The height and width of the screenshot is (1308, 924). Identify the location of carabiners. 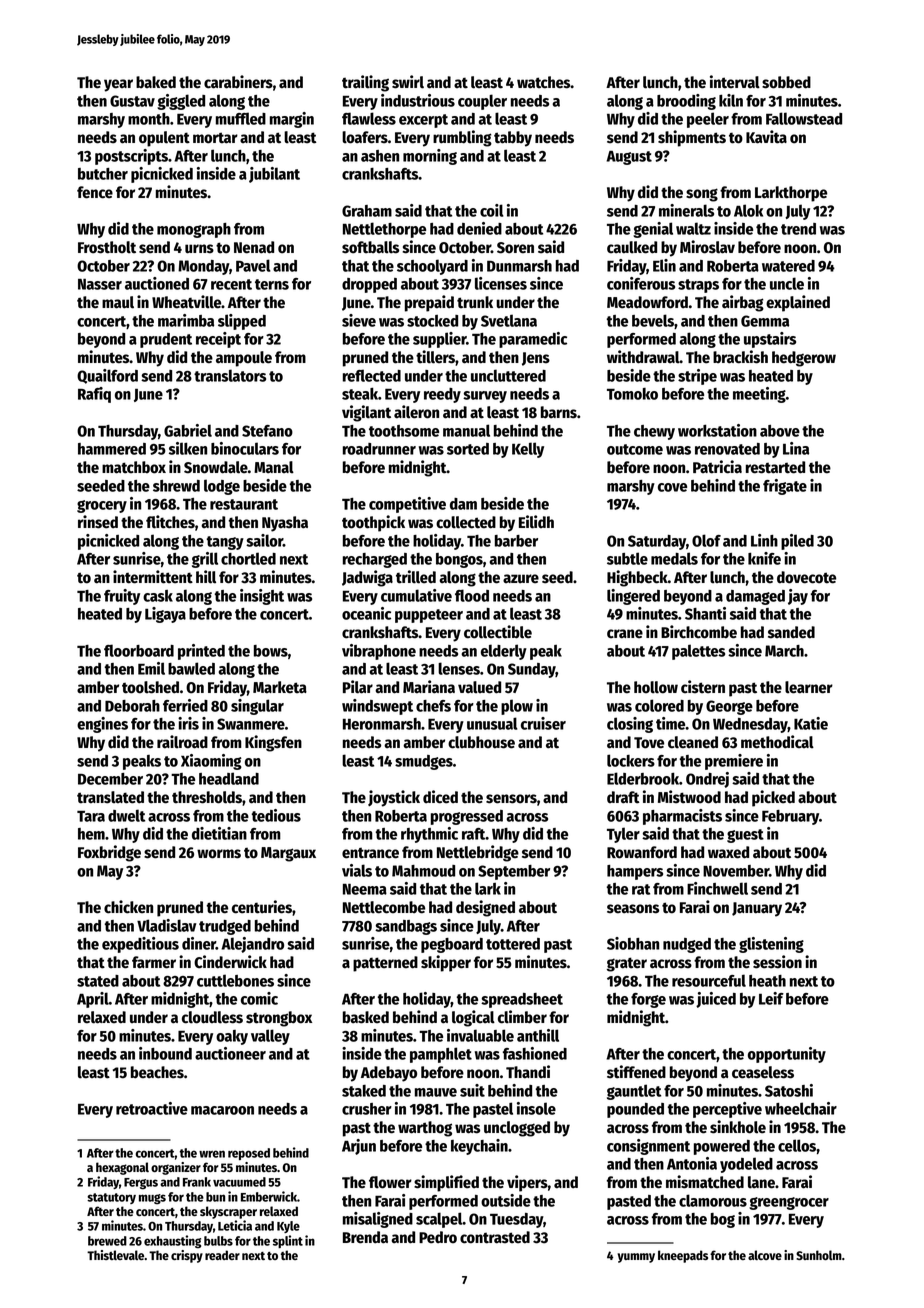
(238, 82).
